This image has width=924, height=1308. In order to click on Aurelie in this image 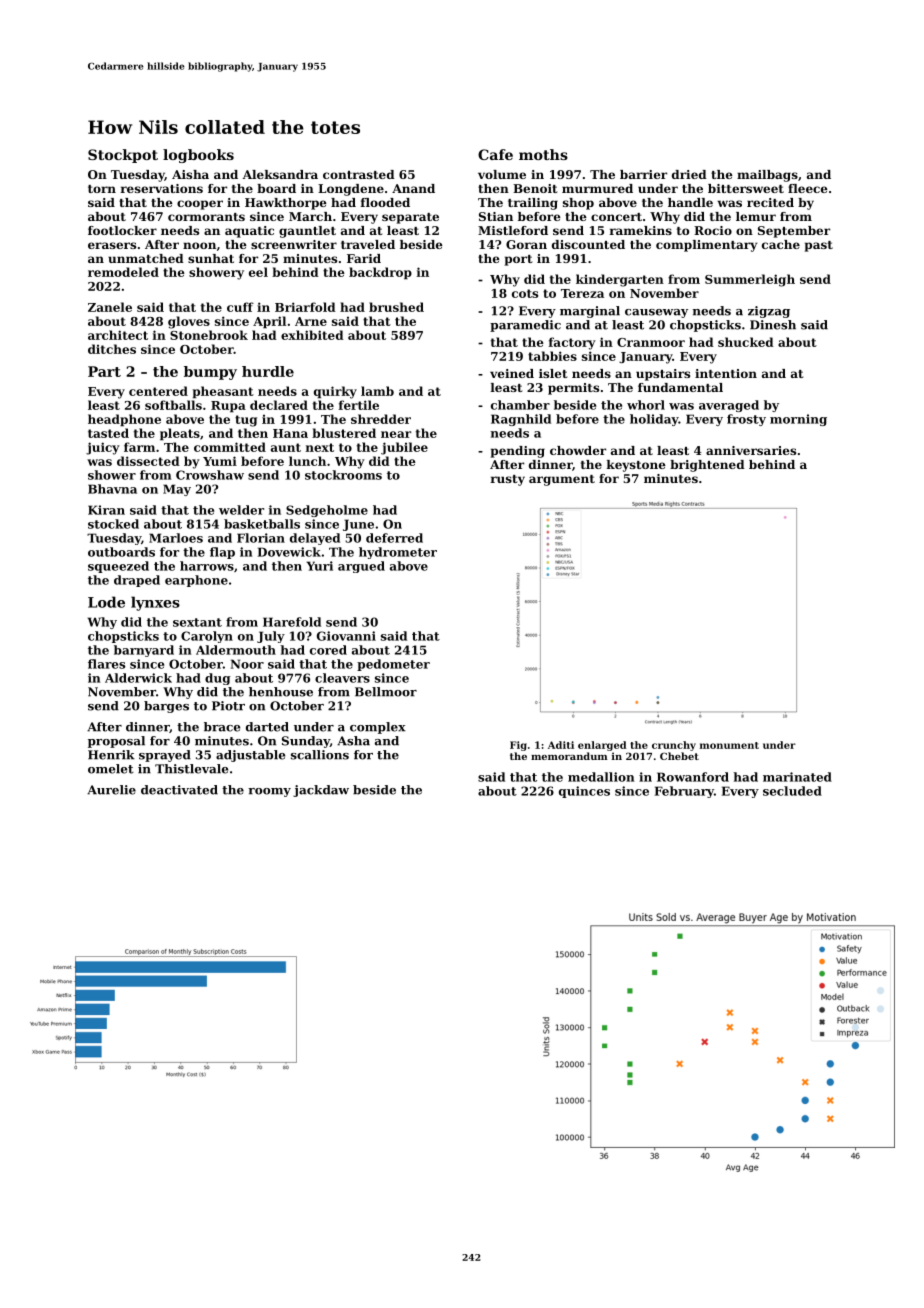, I will do `click(111, 790)`.
